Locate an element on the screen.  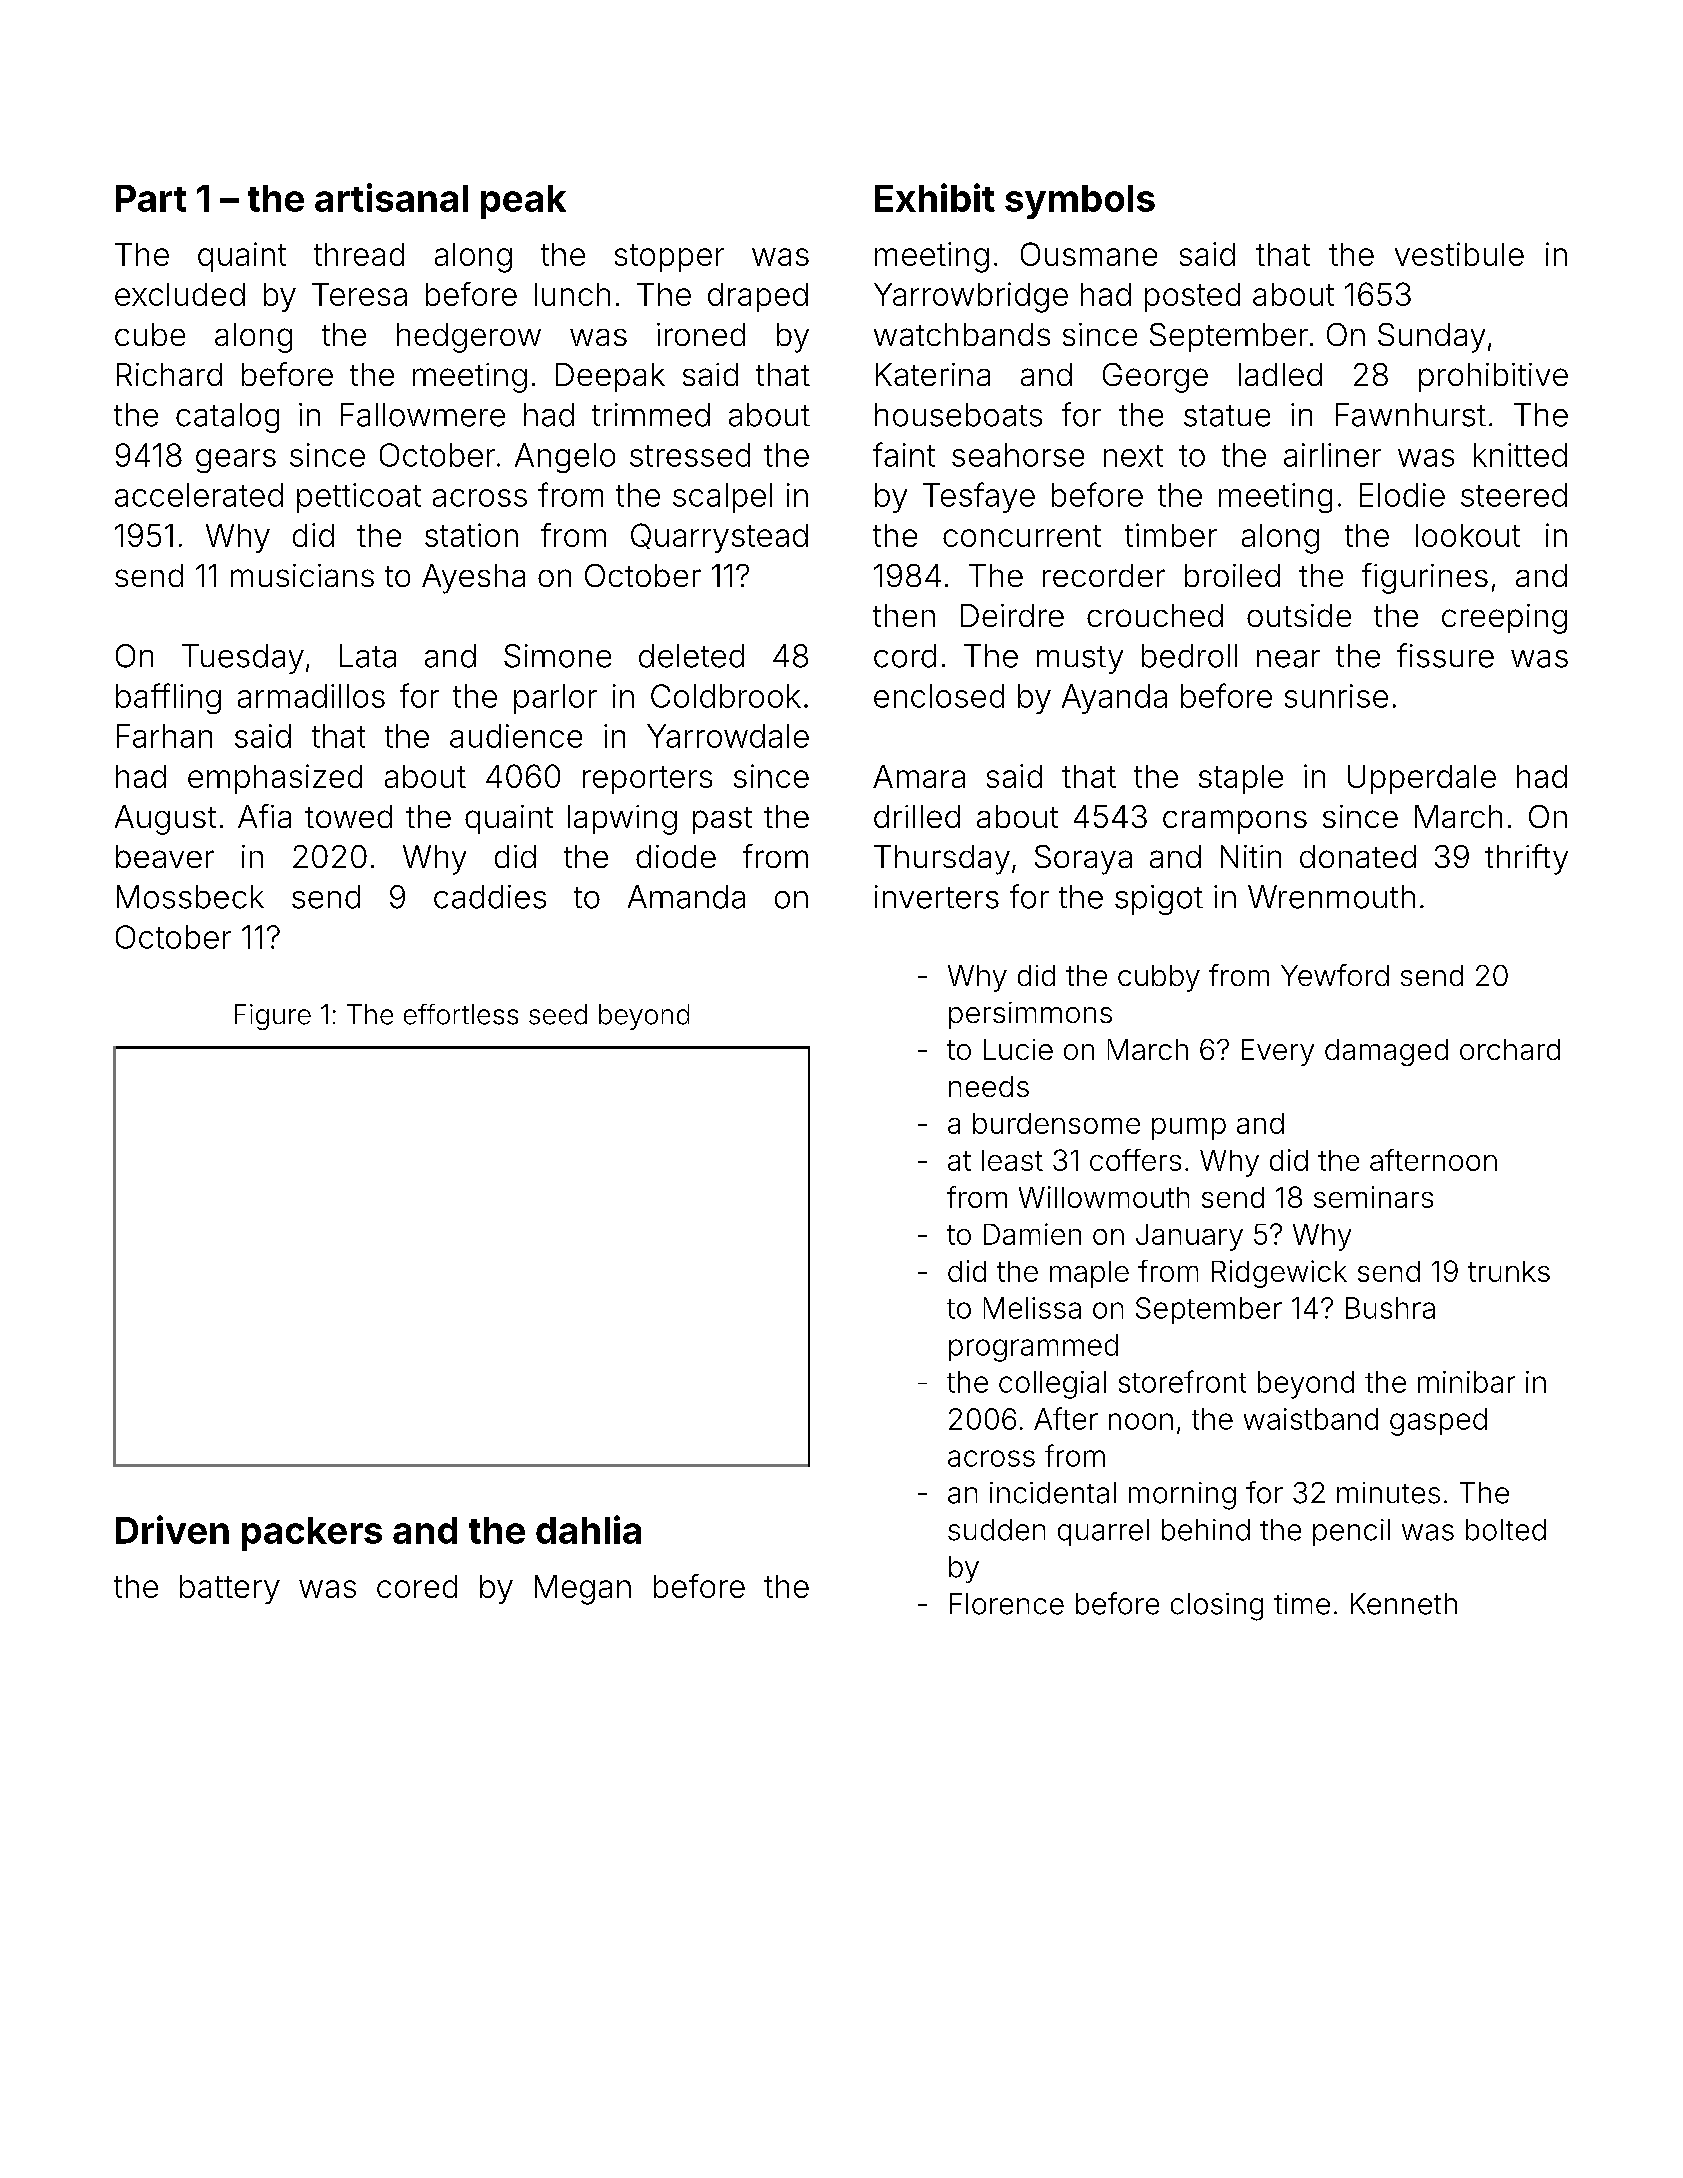
armadillos is located at coordinates (311, 696).
